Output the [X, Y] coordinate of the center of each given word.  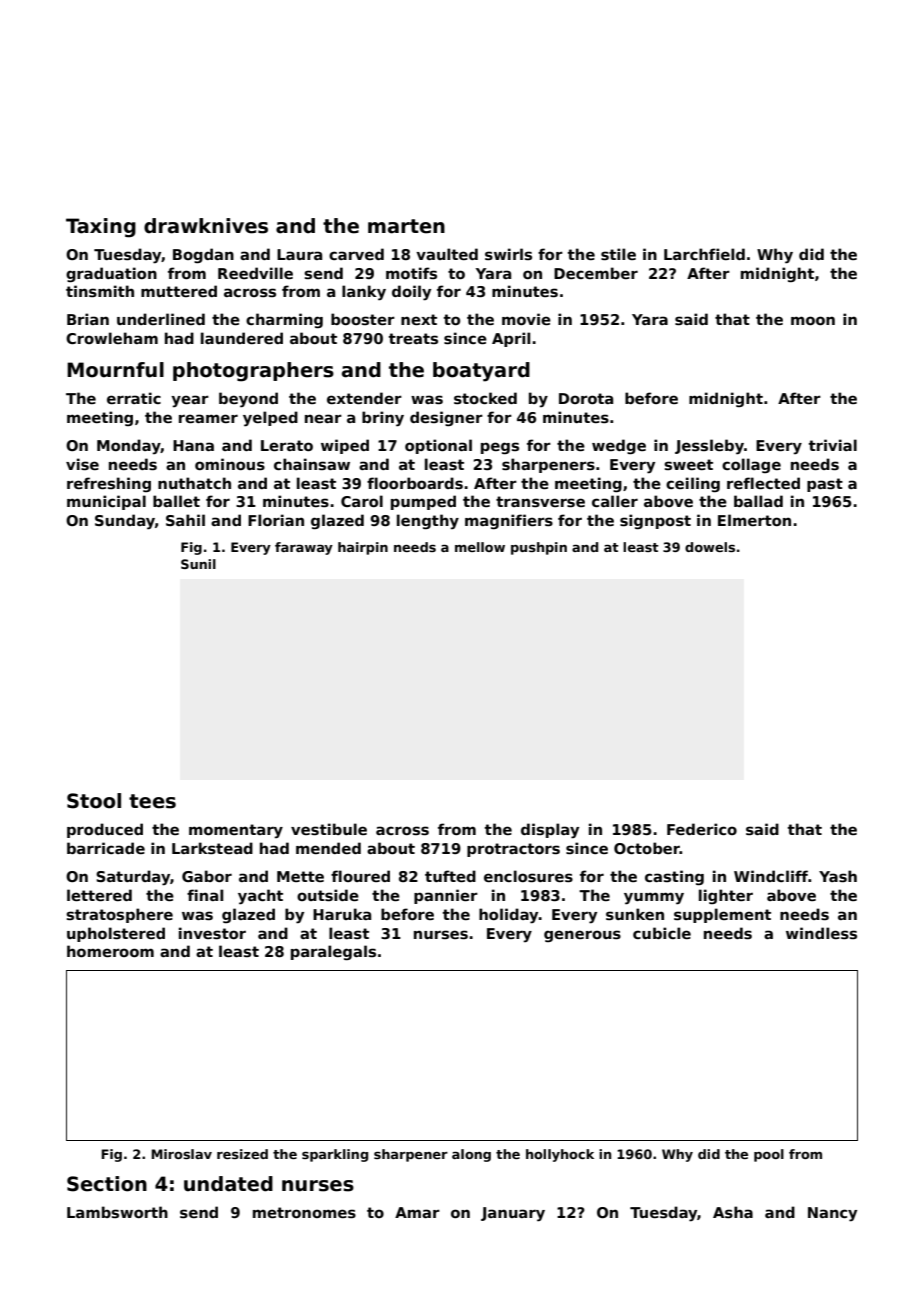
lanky [364, 293]
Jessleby [709, 447]
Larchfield [704, 254]
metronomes [304, 1213]
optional [438, 446]
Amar [417, 1212]
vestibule [329, 829]
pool [769, 1155]
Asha [733, 1212]
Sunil [198, 564]
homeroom [110, 951]
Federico [702, 829]
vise [82, 464]
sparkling [335, 1155]
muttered [179, 291]
